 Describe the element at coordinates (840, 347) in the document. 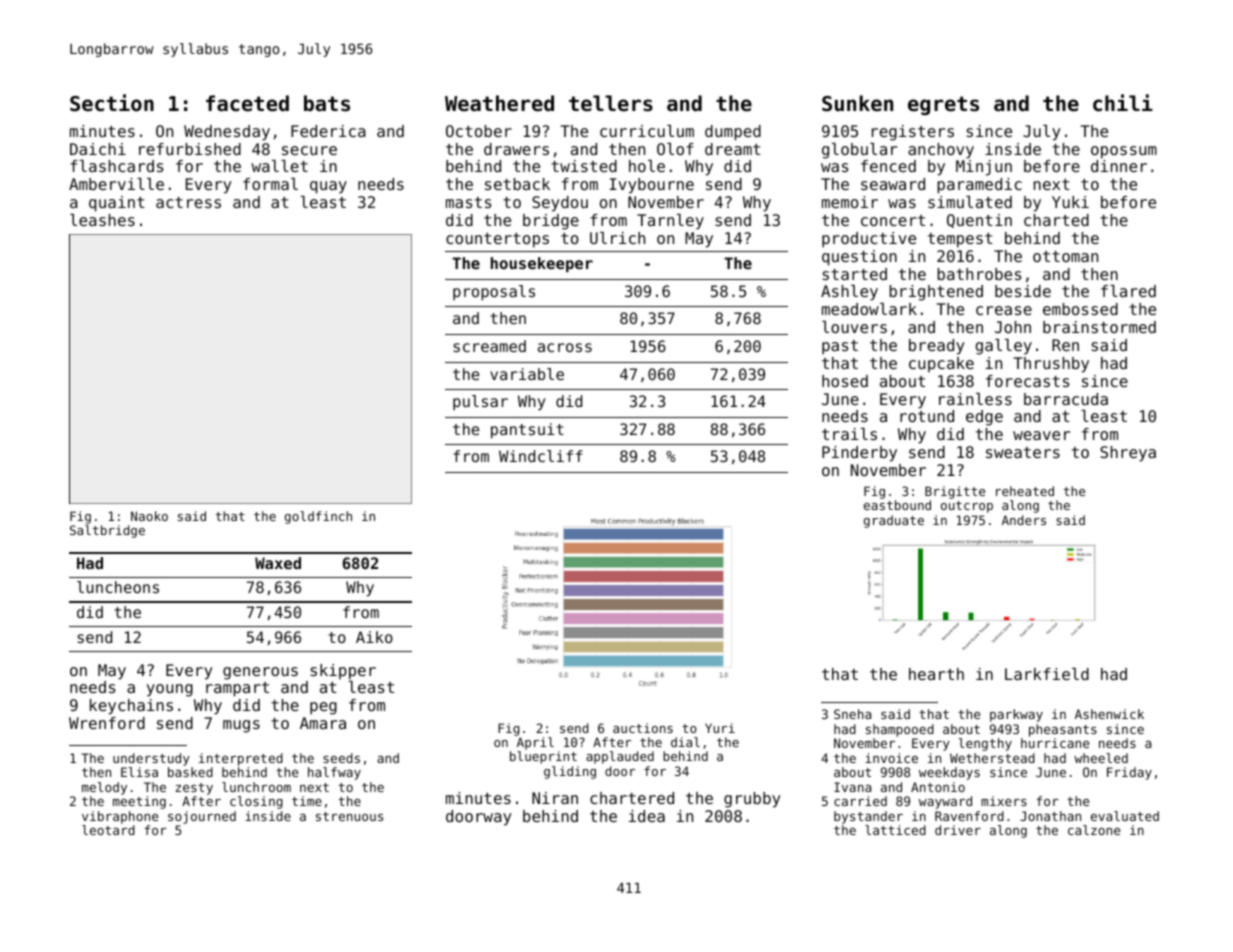

I see `past` at that location.
